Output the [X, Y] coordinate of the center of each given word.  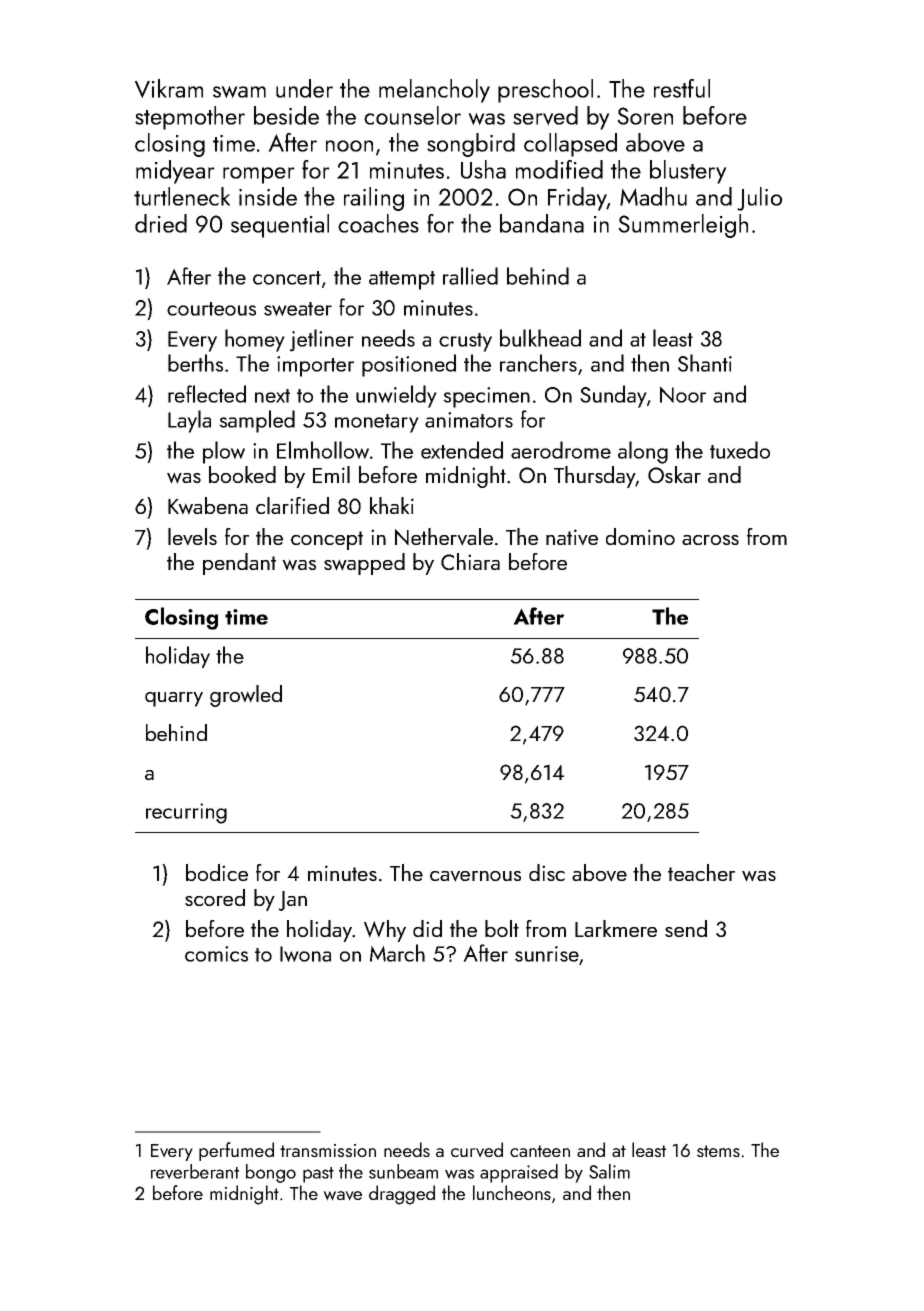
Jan [292, 901]
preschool [545, 91]
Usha [483, 169]
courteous [211, 309]
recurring [186, 813]
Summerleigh [683, 226]
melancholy [434, 91]
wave [342, 1196]
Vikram [169, 88]
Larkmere [616, 928]
